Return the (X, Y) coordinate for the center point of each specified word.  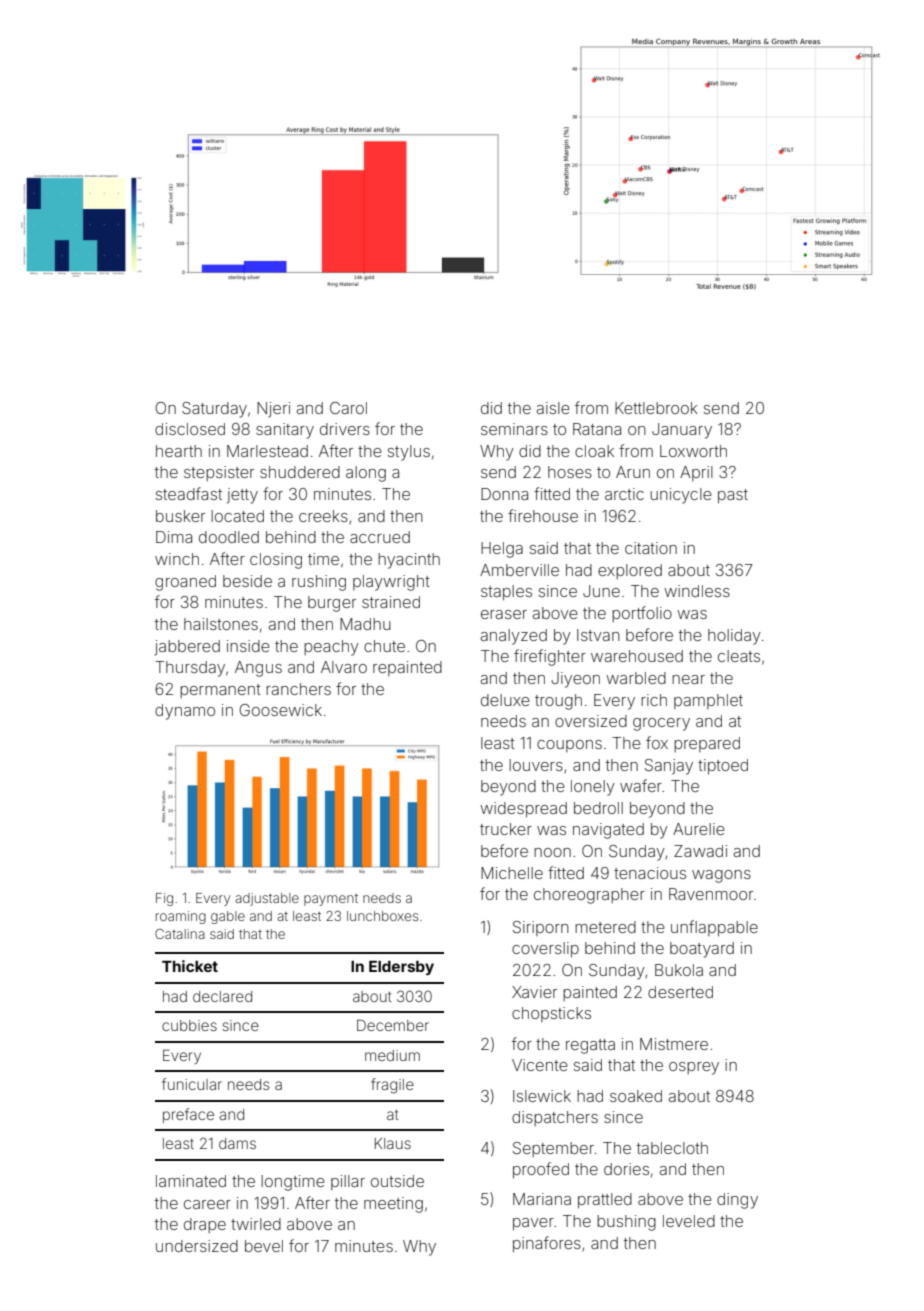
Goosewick (280, 710)
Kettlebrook (656, 408)
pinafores (547, 1244)
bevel (264, 1246)
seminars (514, 429)
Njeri (273, 409)
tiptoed (723, 766)
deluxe (505, 700)
